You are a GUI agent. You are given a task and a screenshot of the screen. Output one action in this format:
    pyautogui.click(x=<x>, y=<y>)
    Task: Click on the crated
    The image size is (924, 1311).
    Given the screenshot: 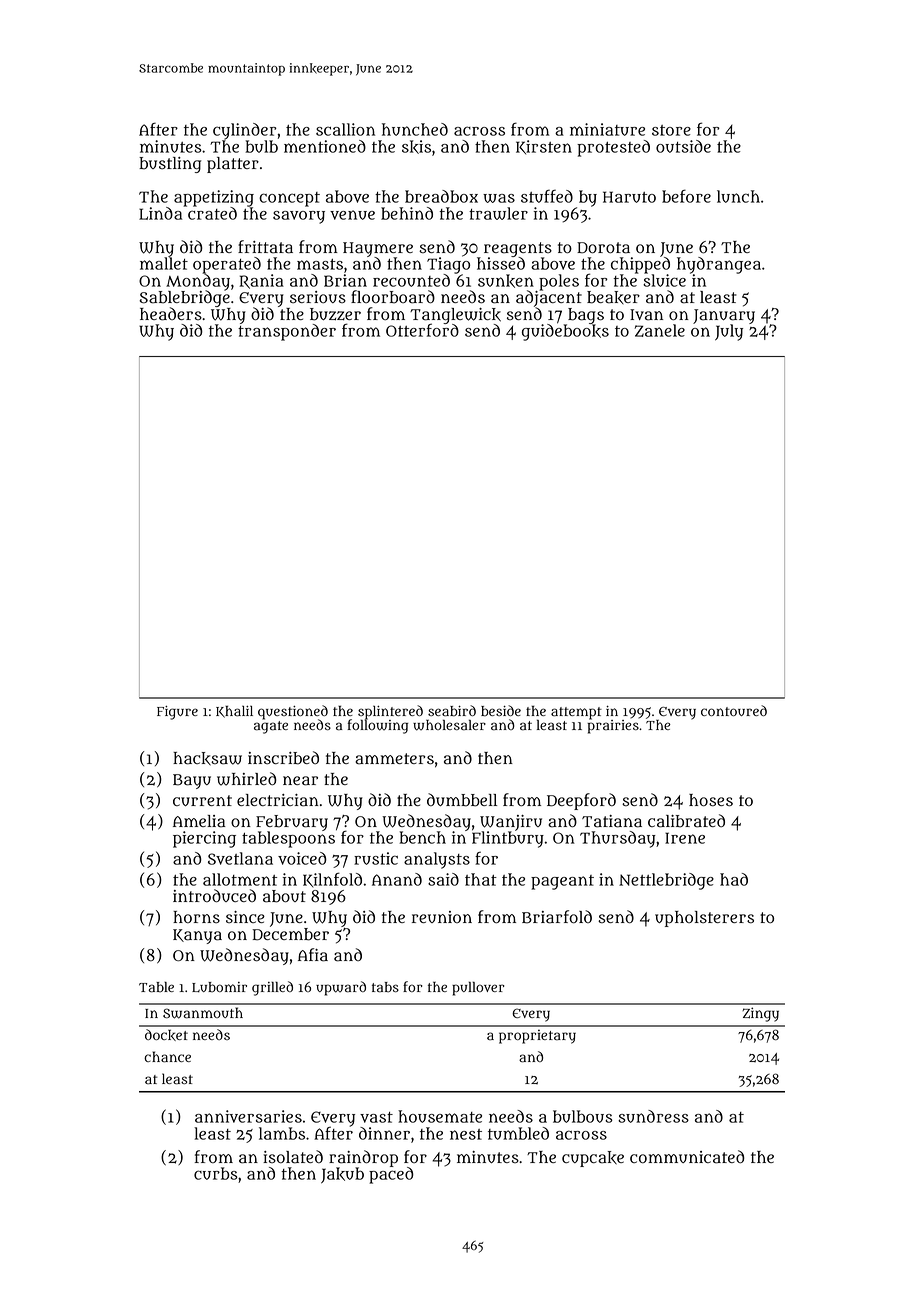 What is the action you would take?
    pyautogui.click(x=212, y=213)
